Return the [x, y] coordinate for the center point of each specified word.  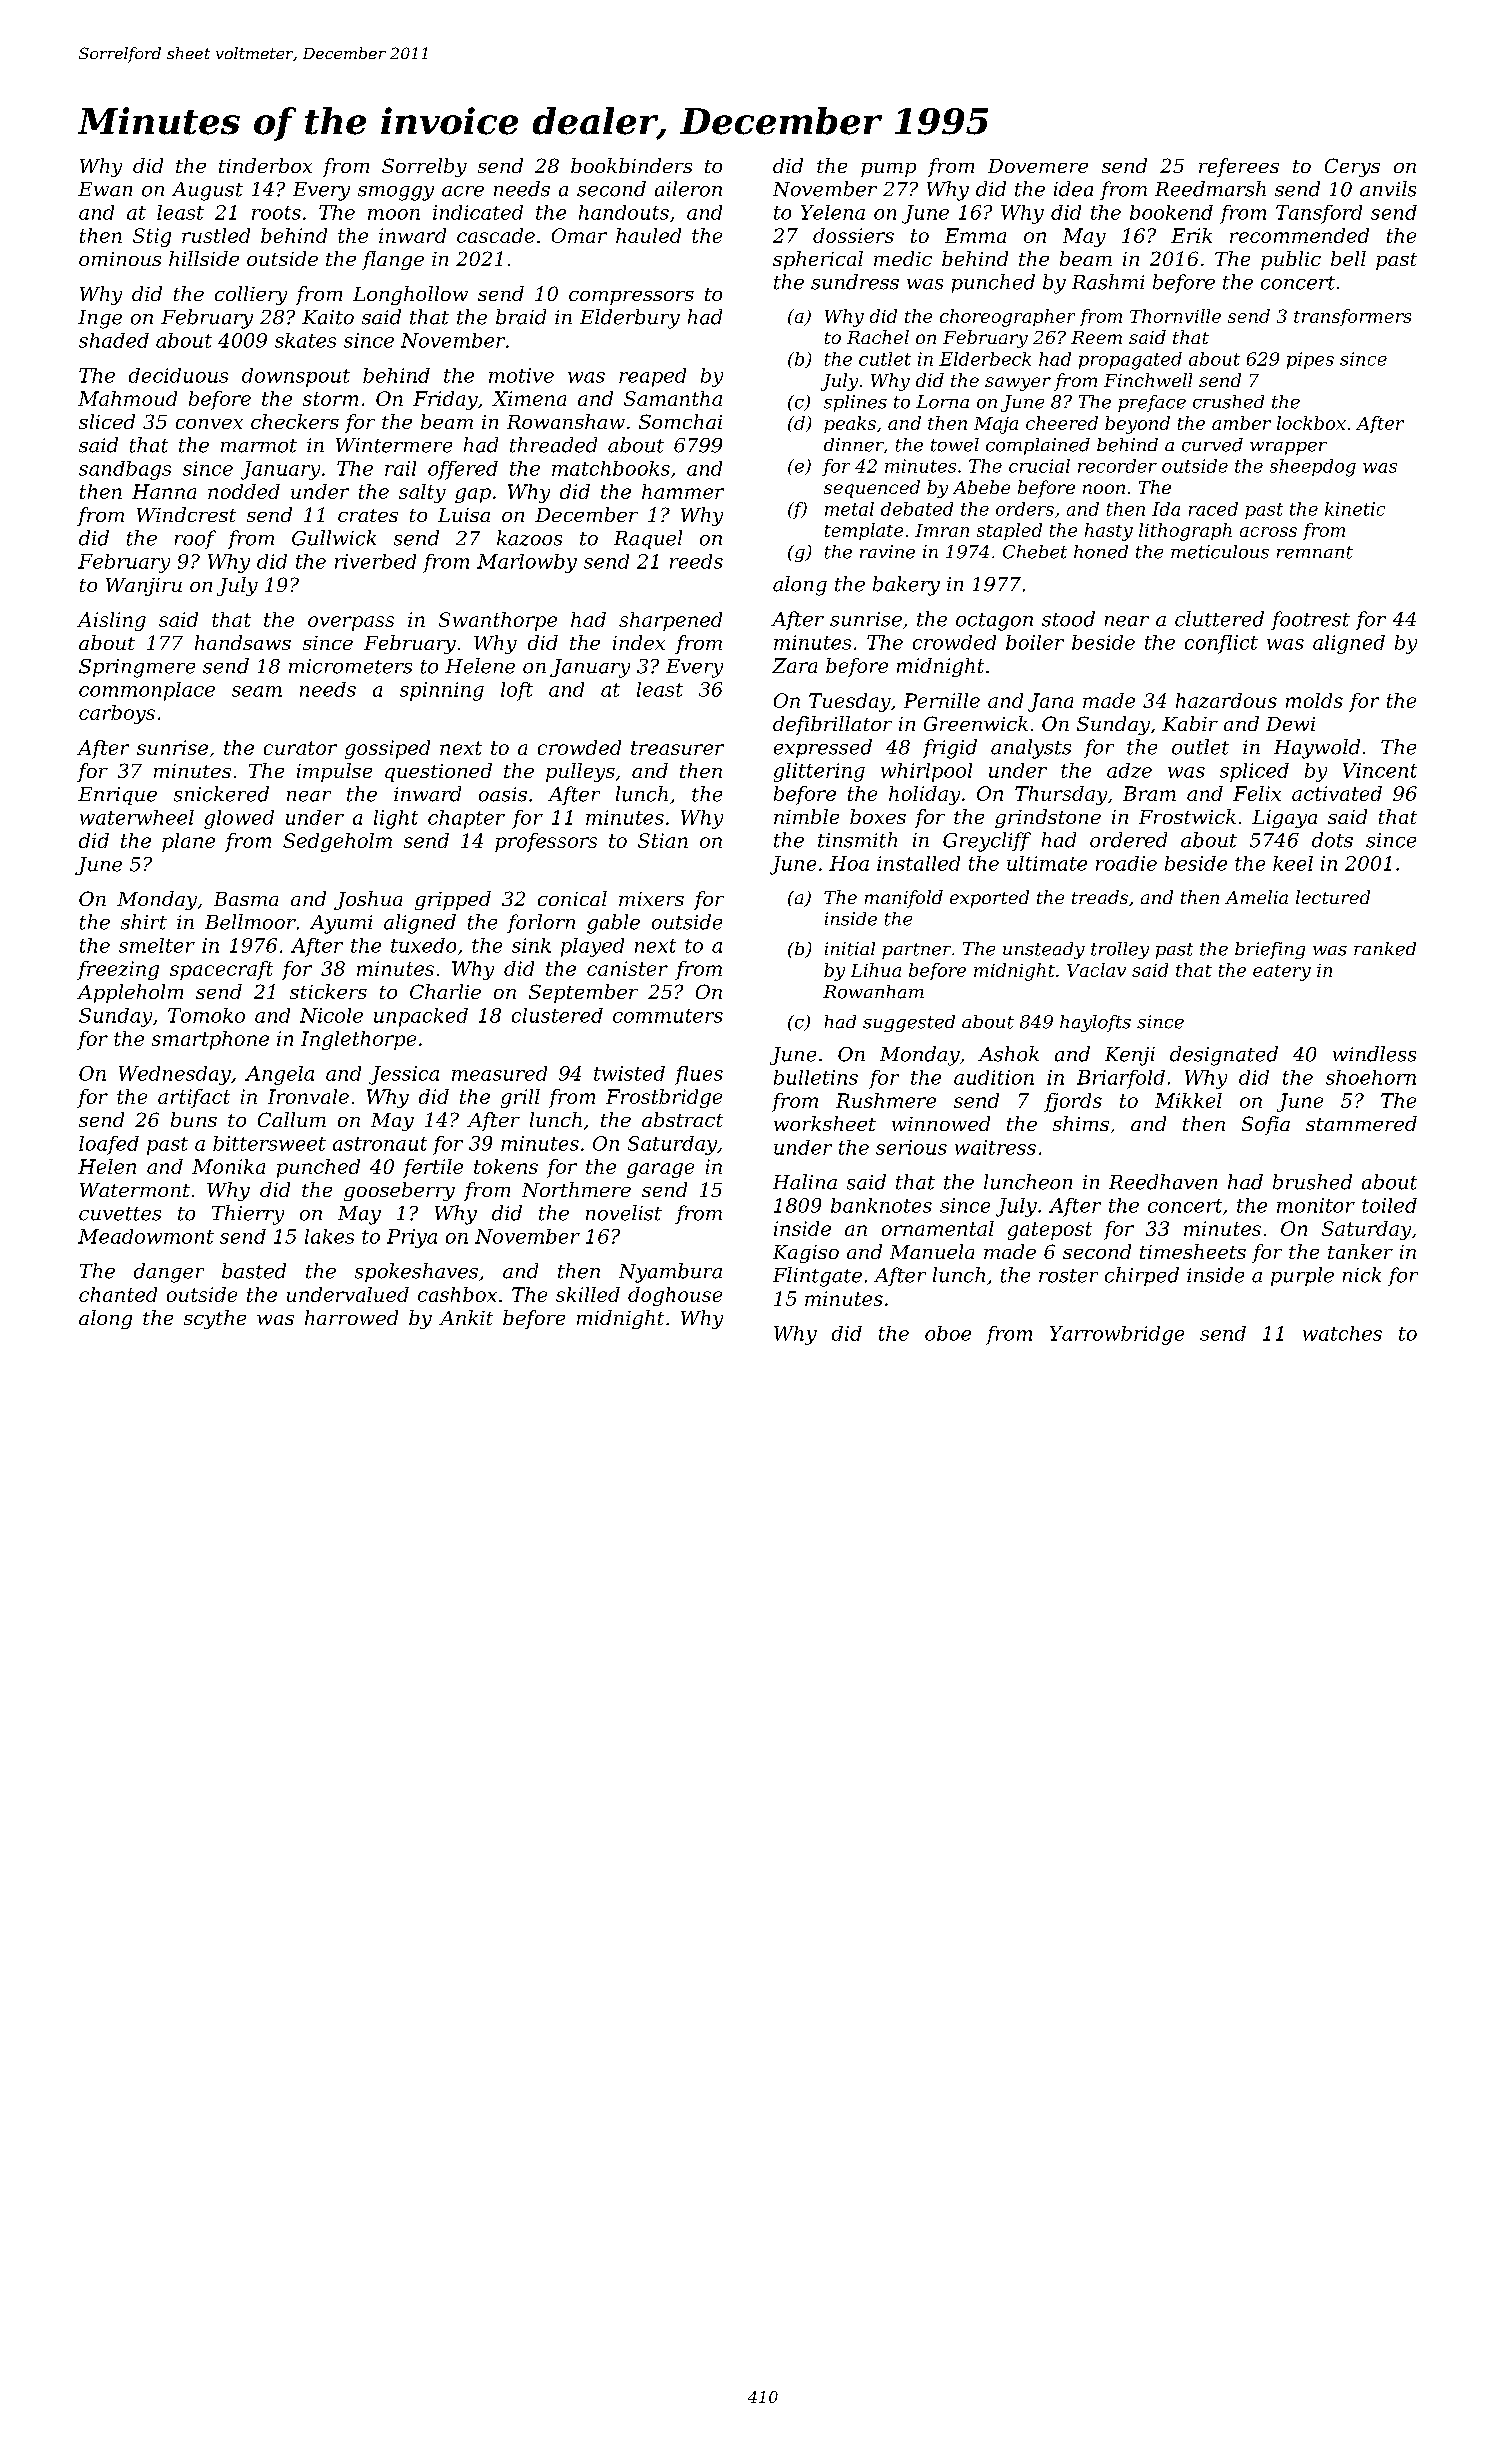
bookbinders [631, 165]
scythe [215, 1319]
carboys [117, 714]
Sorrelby [424, 167]
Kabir [1190, 723]
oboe [948, 1333]
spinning [442, 691]
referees [1239, 167]
